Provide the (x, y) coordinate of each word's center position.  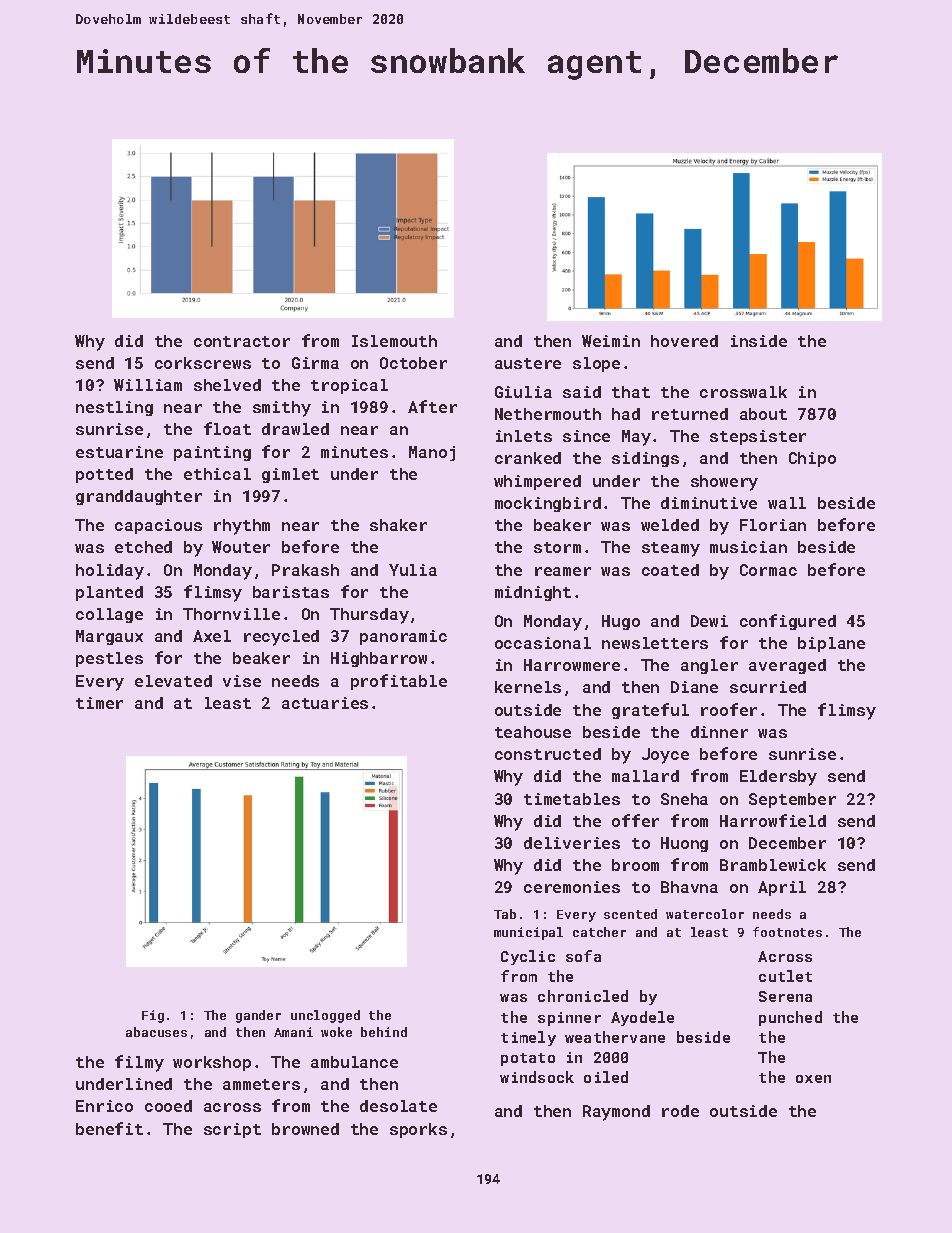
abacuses (156, 1032)
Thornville (231, 614)
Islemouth (394, 341)
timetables (572, 799)
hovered (684, 341)
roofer (729, 709)
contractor (242, 341)
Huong (684, 844)
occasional (543, 643)
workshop (212, 1063)
